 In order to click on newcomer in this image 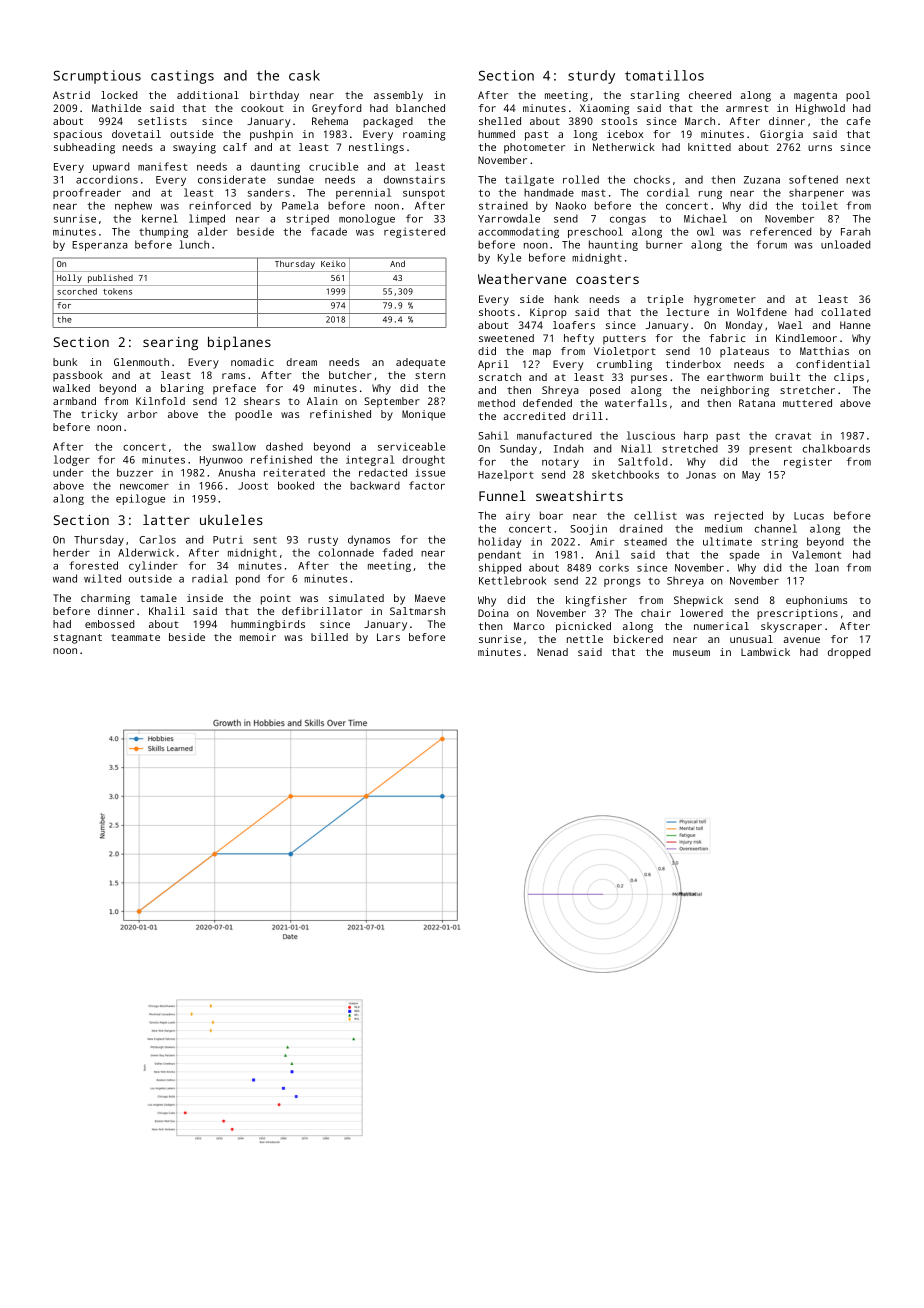, I will do `click(144, 487)`.
